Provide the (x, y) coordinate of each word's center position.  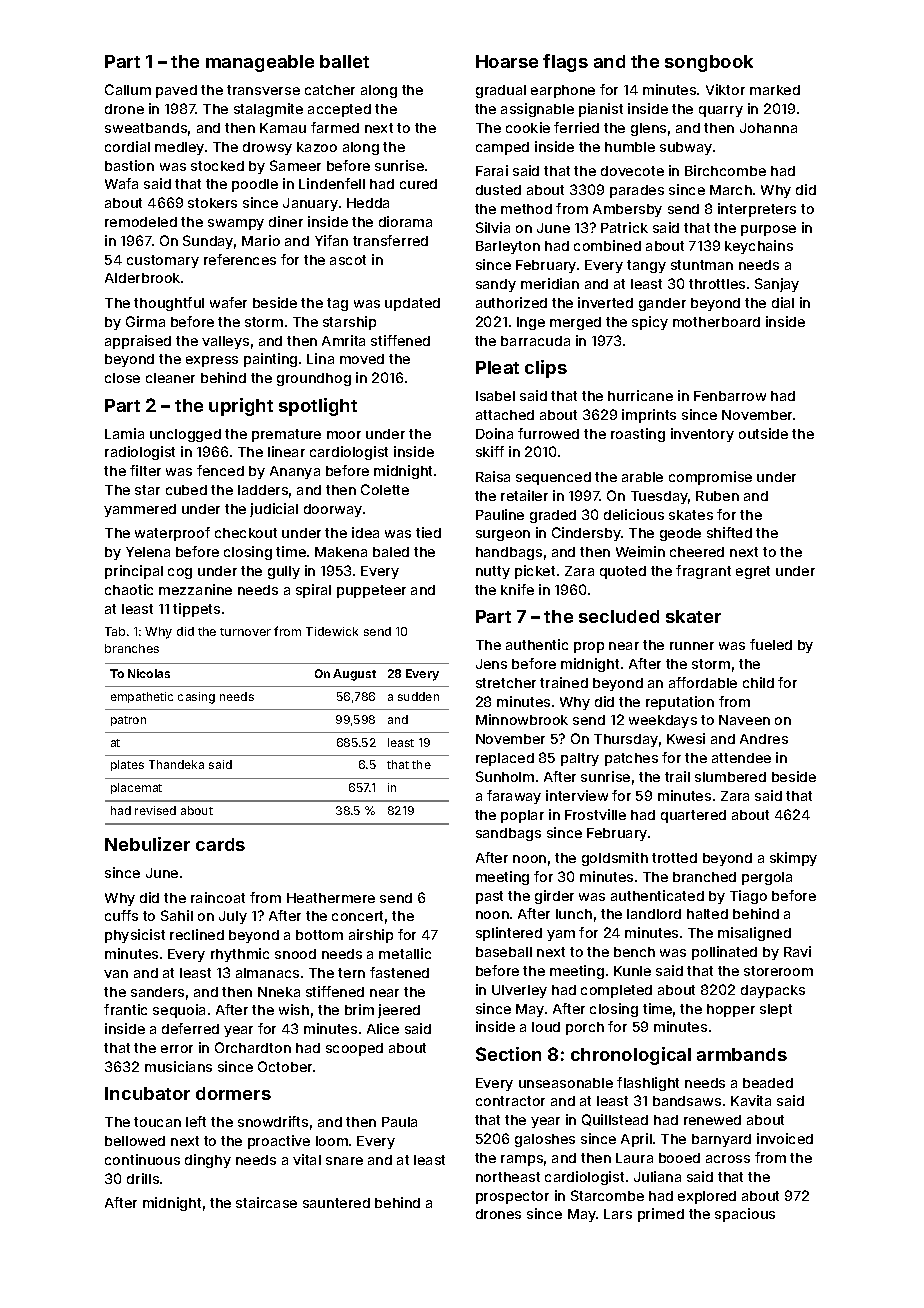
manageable (260, 63)
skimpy (793, 859)
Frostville (595, 814)
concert (357, 916)
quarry (721, 111)
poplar (522, 816)
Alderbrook (142, 278)
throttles (717, 284)
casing (196, 698)
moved (362, 359)
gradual (501, 91)
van (116, 974)
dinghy (208, 1161)
